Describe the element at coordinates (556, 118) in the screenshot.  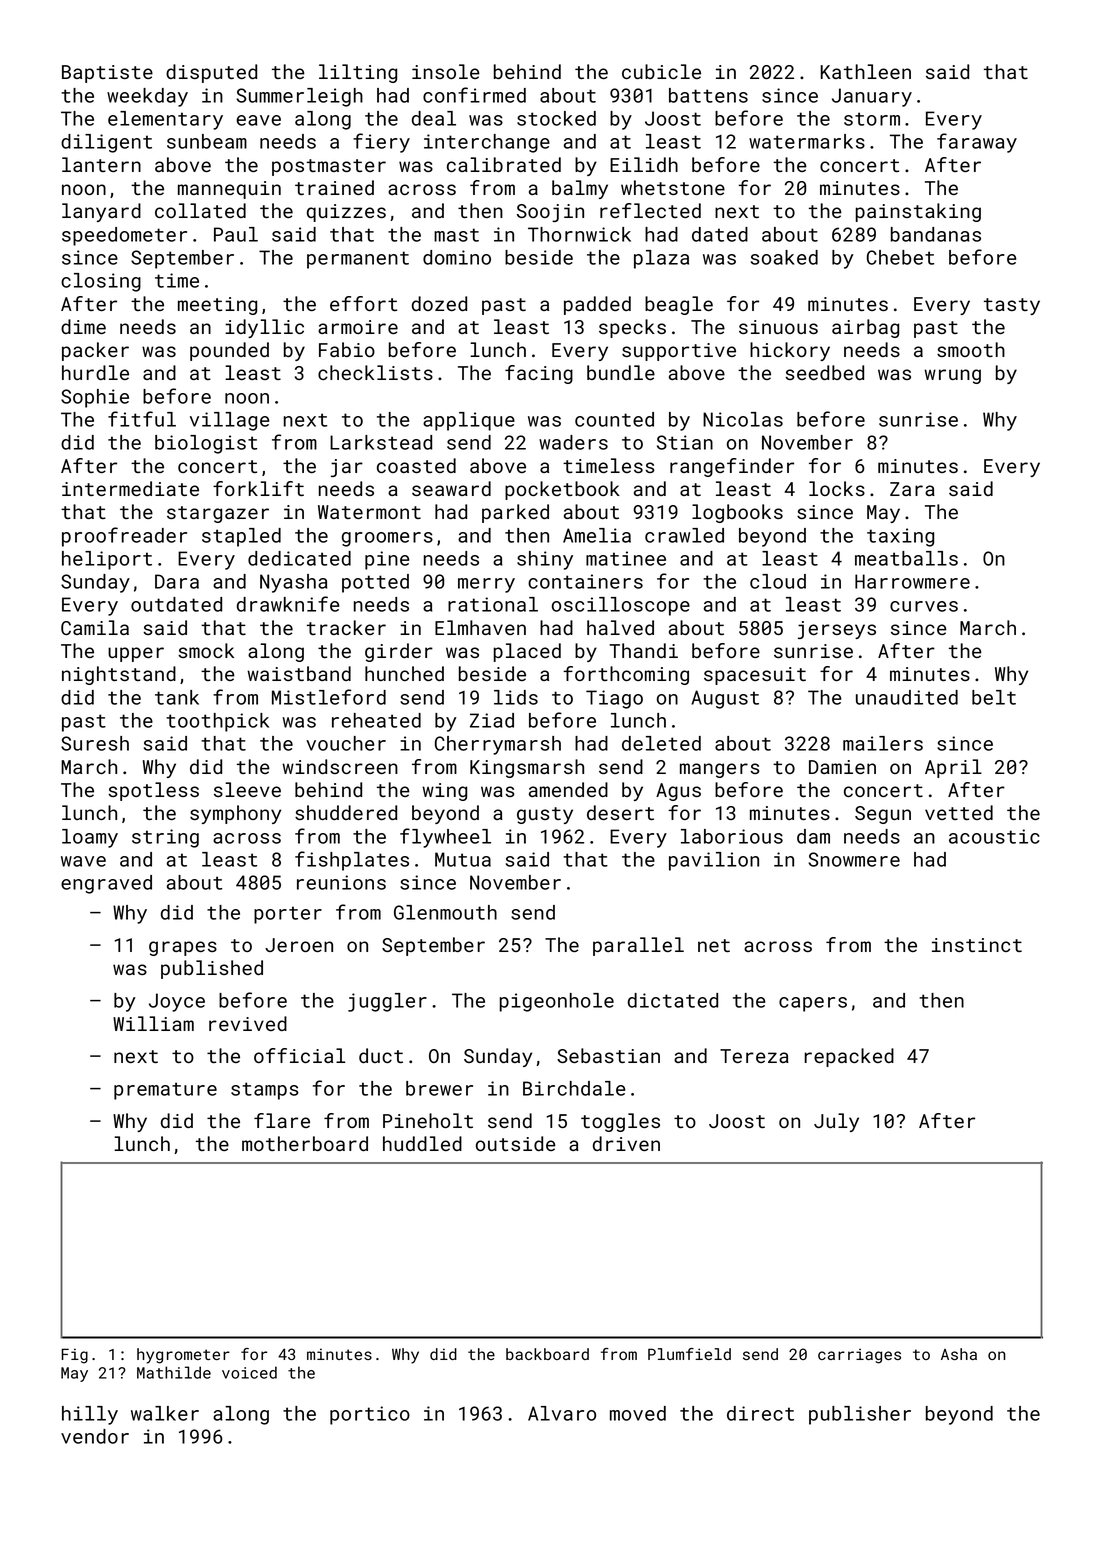
I see `stocked` at that location.
